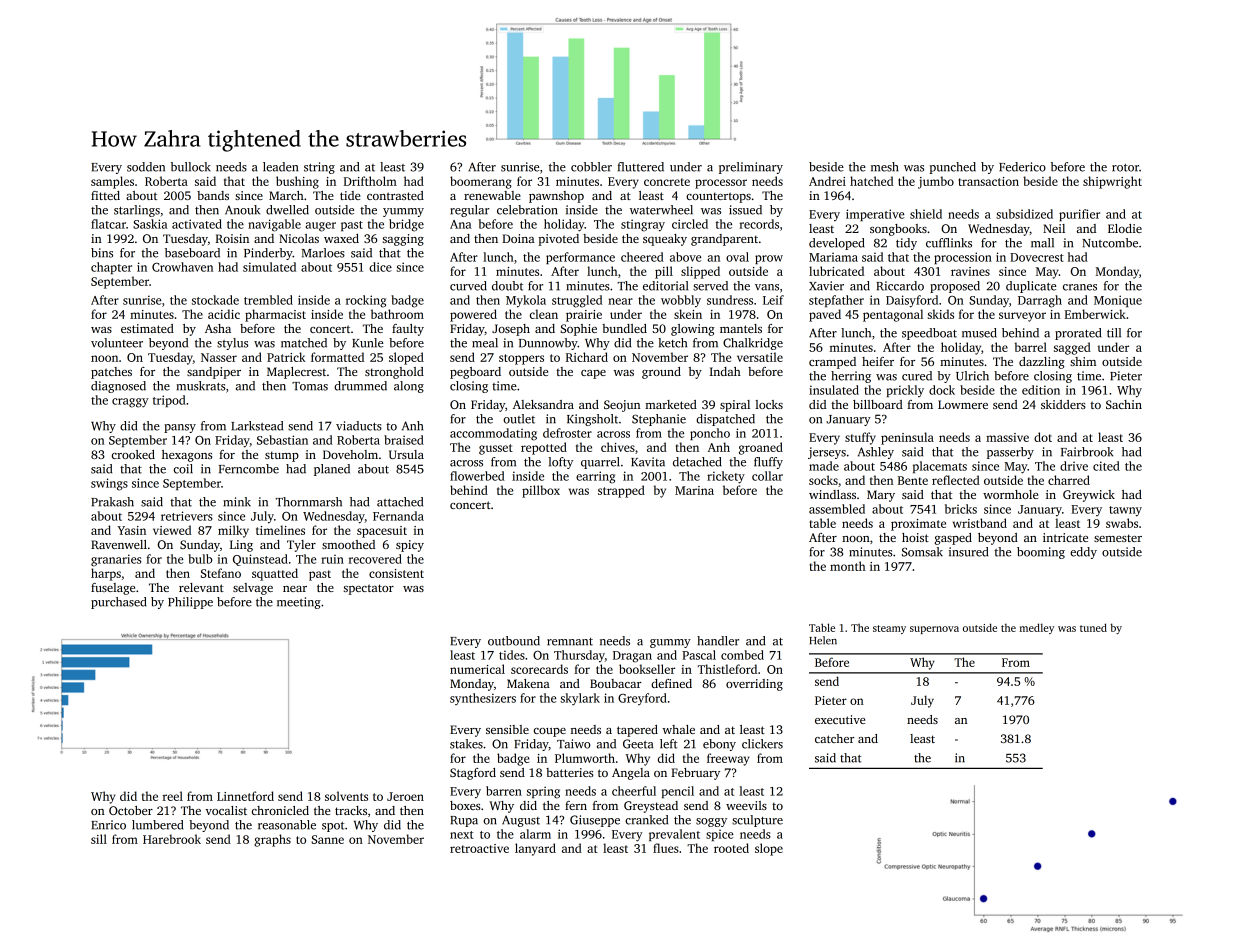 This screenshot has height=952, width=1233. What do you see at coordinates (1125, 168) in the screenshot?
I see `rotor` at bounding box center [1125, 168].
